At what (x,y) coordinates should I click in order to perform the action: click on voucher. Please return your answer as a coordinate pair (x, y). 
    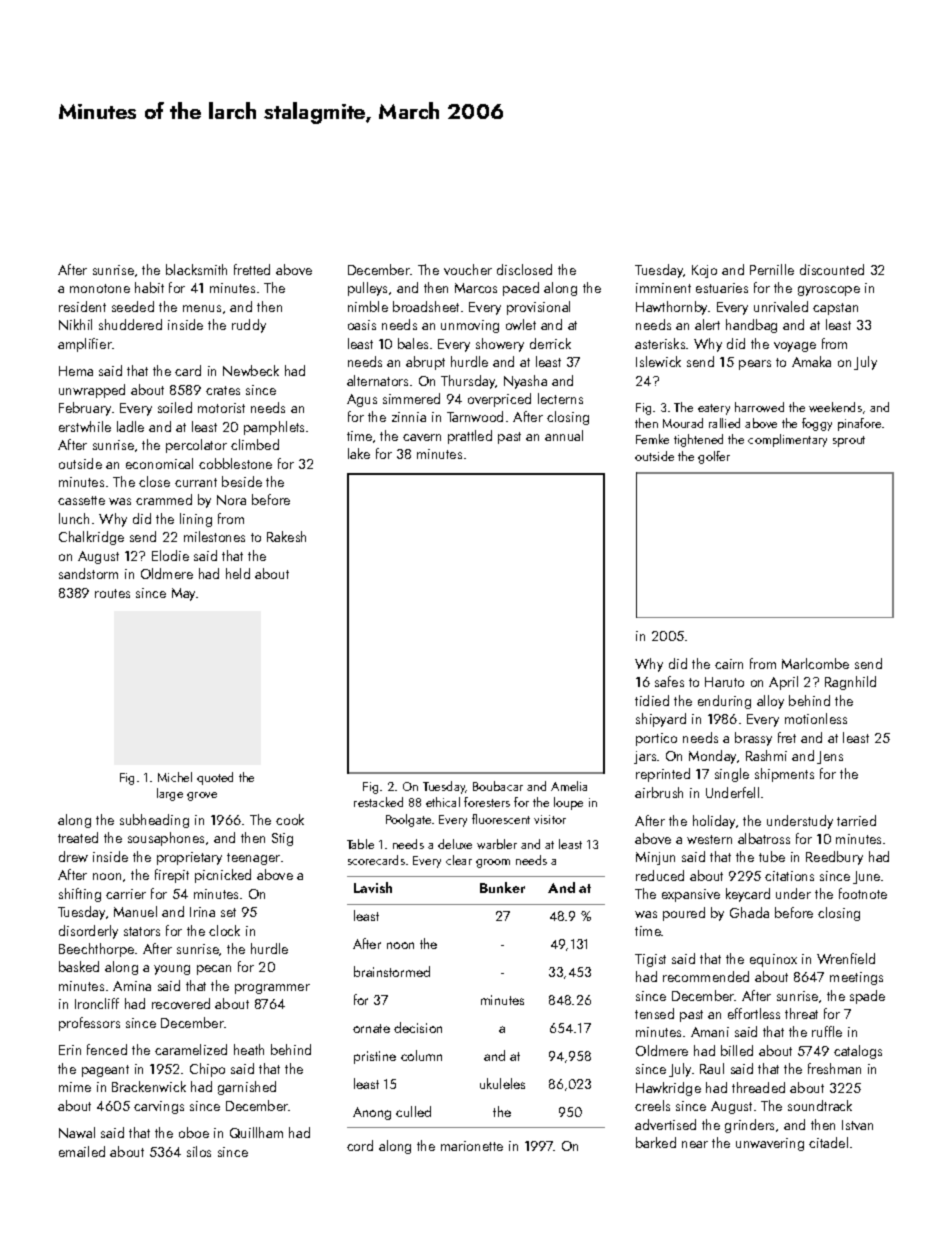
    Looking at the image, I should click on (468, 269).
